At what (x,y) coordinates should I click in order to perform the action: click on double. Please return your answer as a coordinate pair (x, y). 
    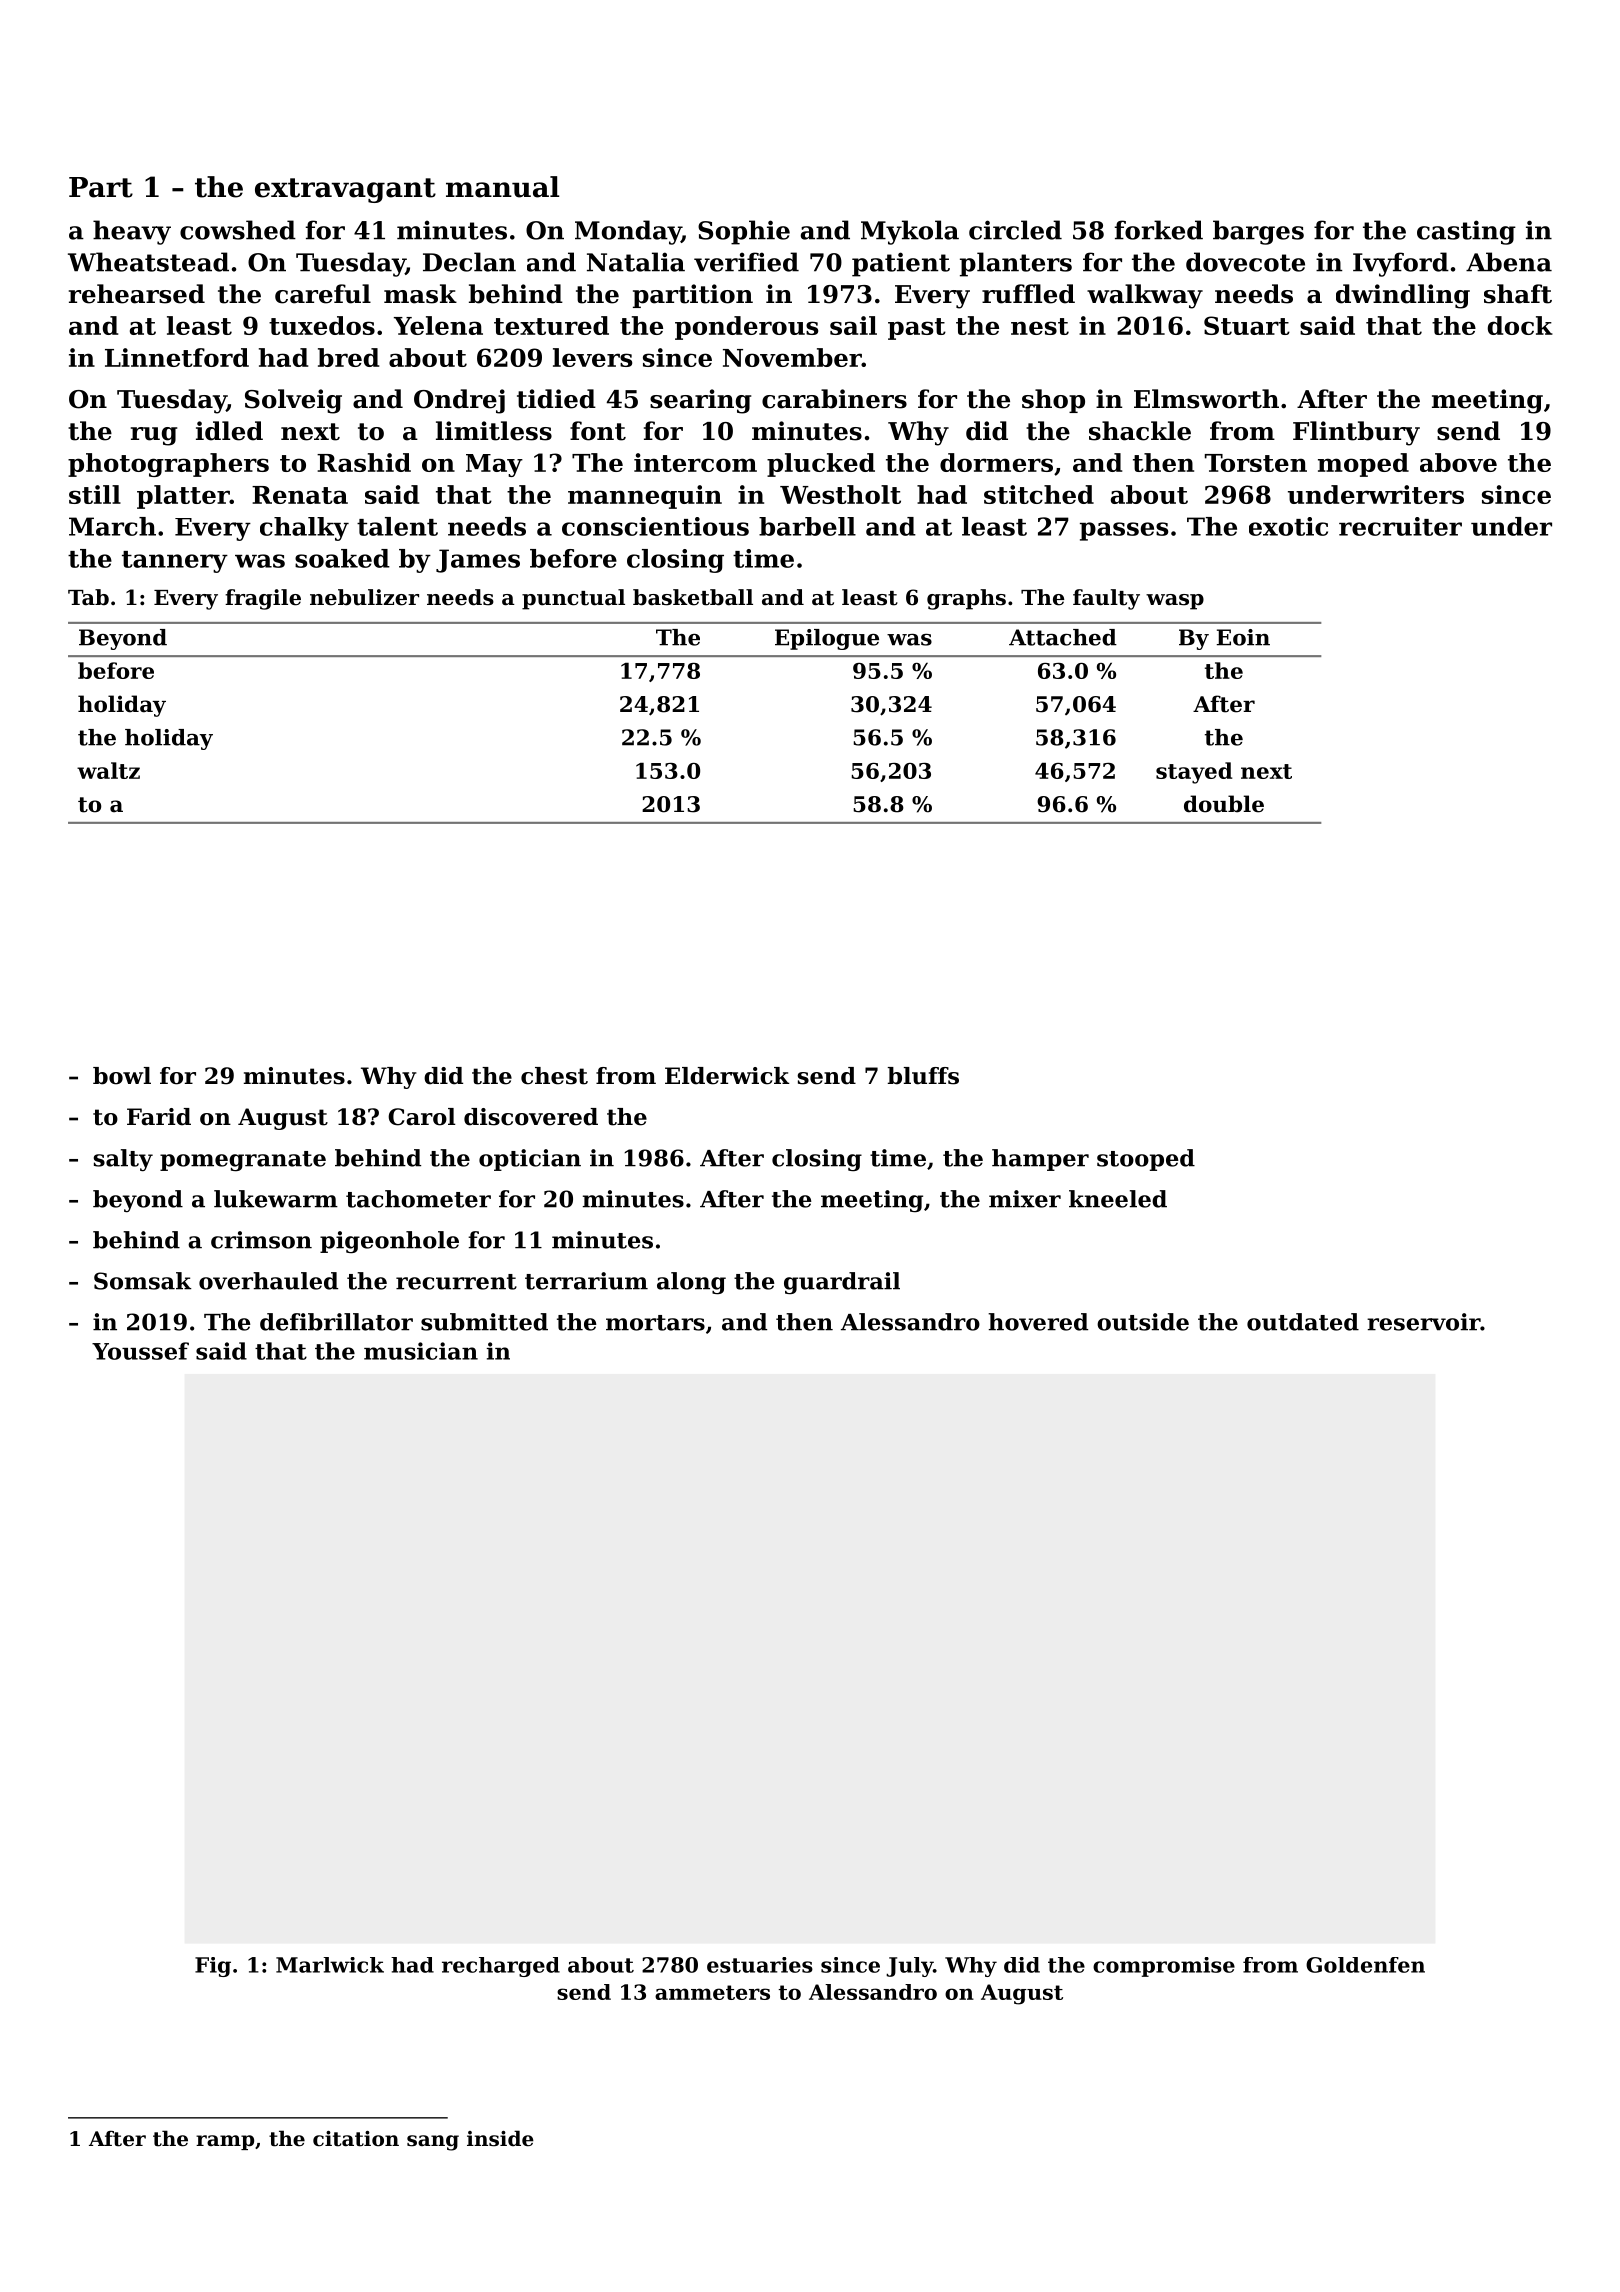
    Looking at the image, I should click on (1224, 804).
